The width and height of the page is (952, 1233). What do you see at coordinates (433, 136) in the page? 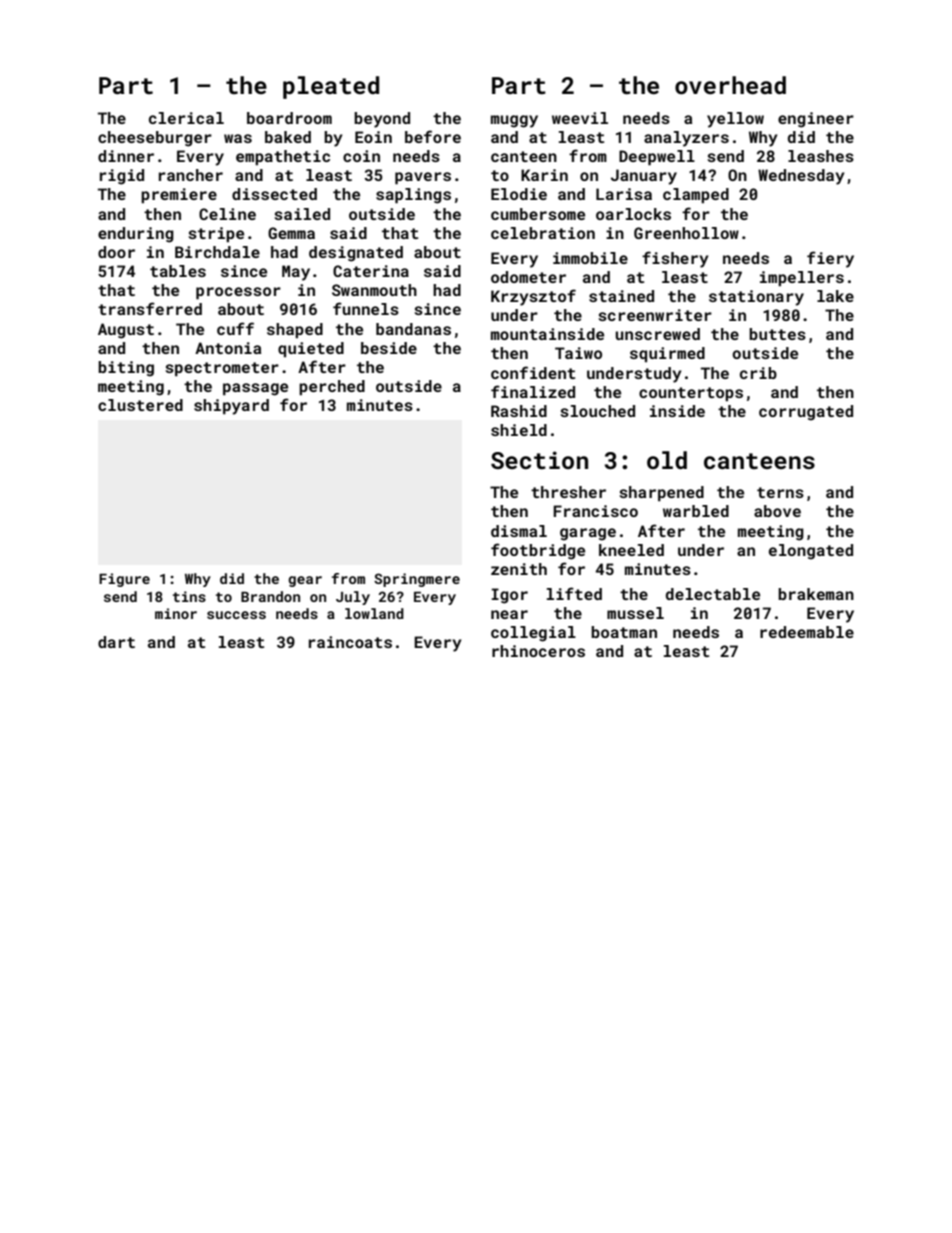
I see `before` at bounding box center [433, 136].
